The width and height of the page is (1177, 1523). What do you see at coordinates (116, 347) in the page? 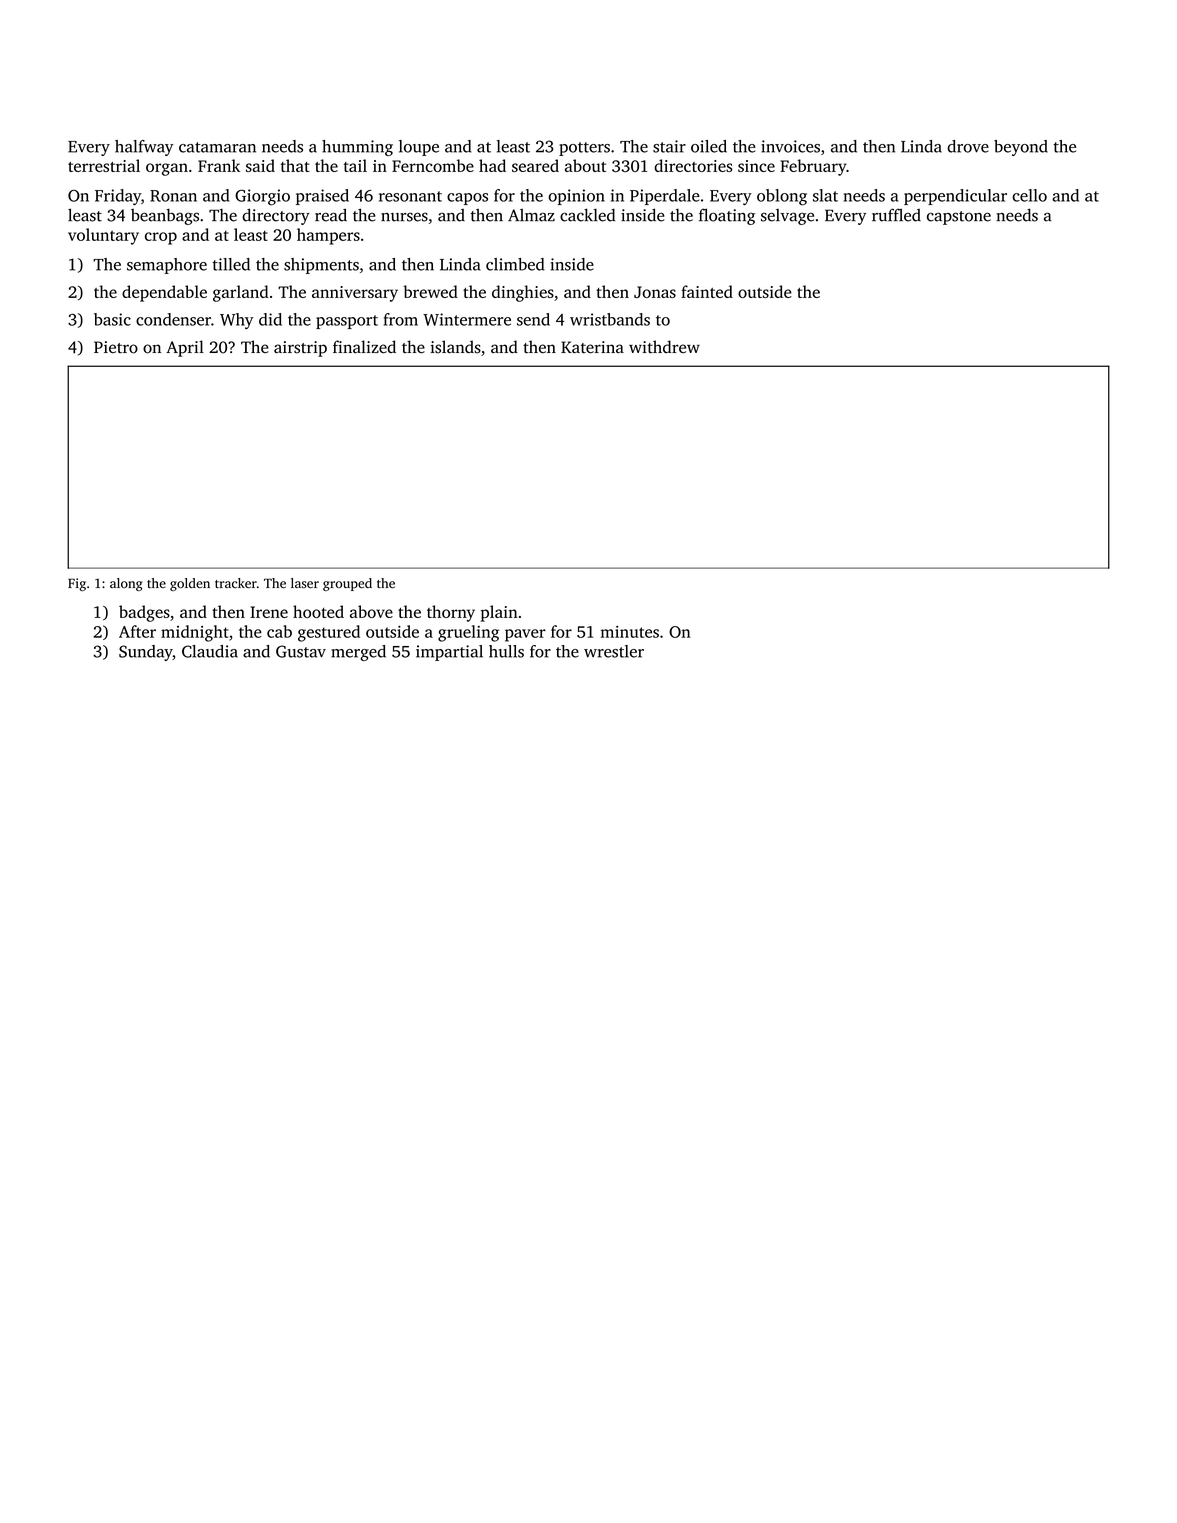
I see `Pietro` at bounding box center [116, 347].
